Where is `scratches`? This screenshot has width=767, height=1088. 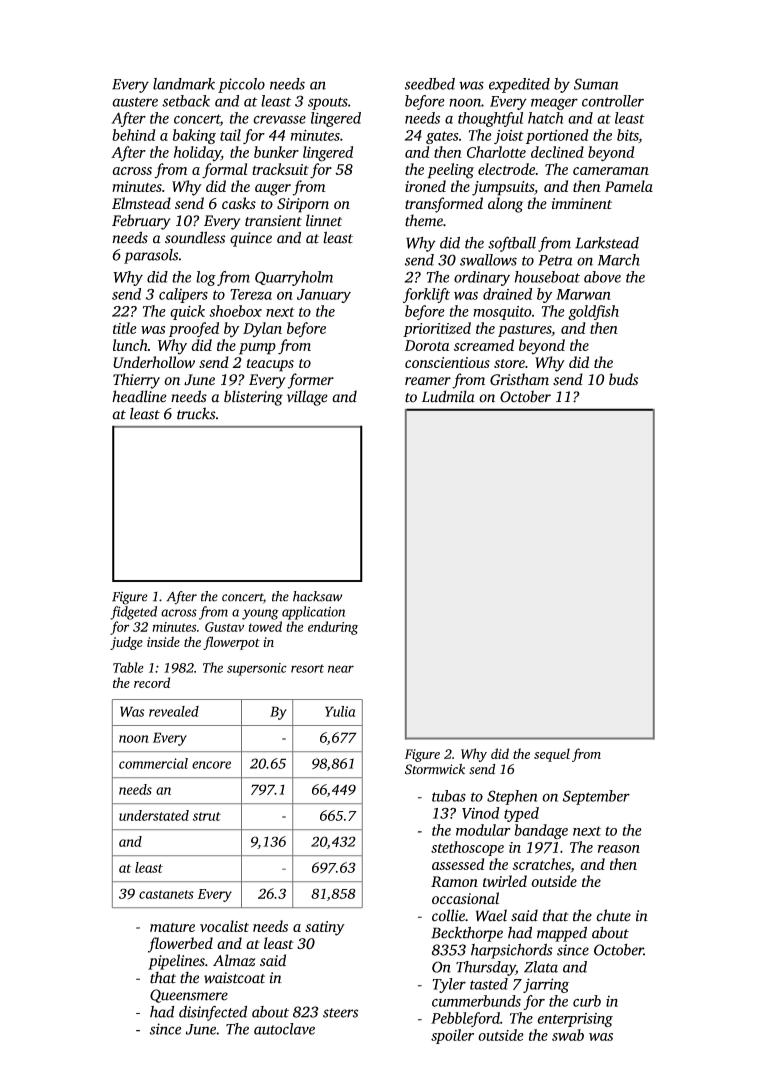
scratches is located at coordinates (541, 864).
